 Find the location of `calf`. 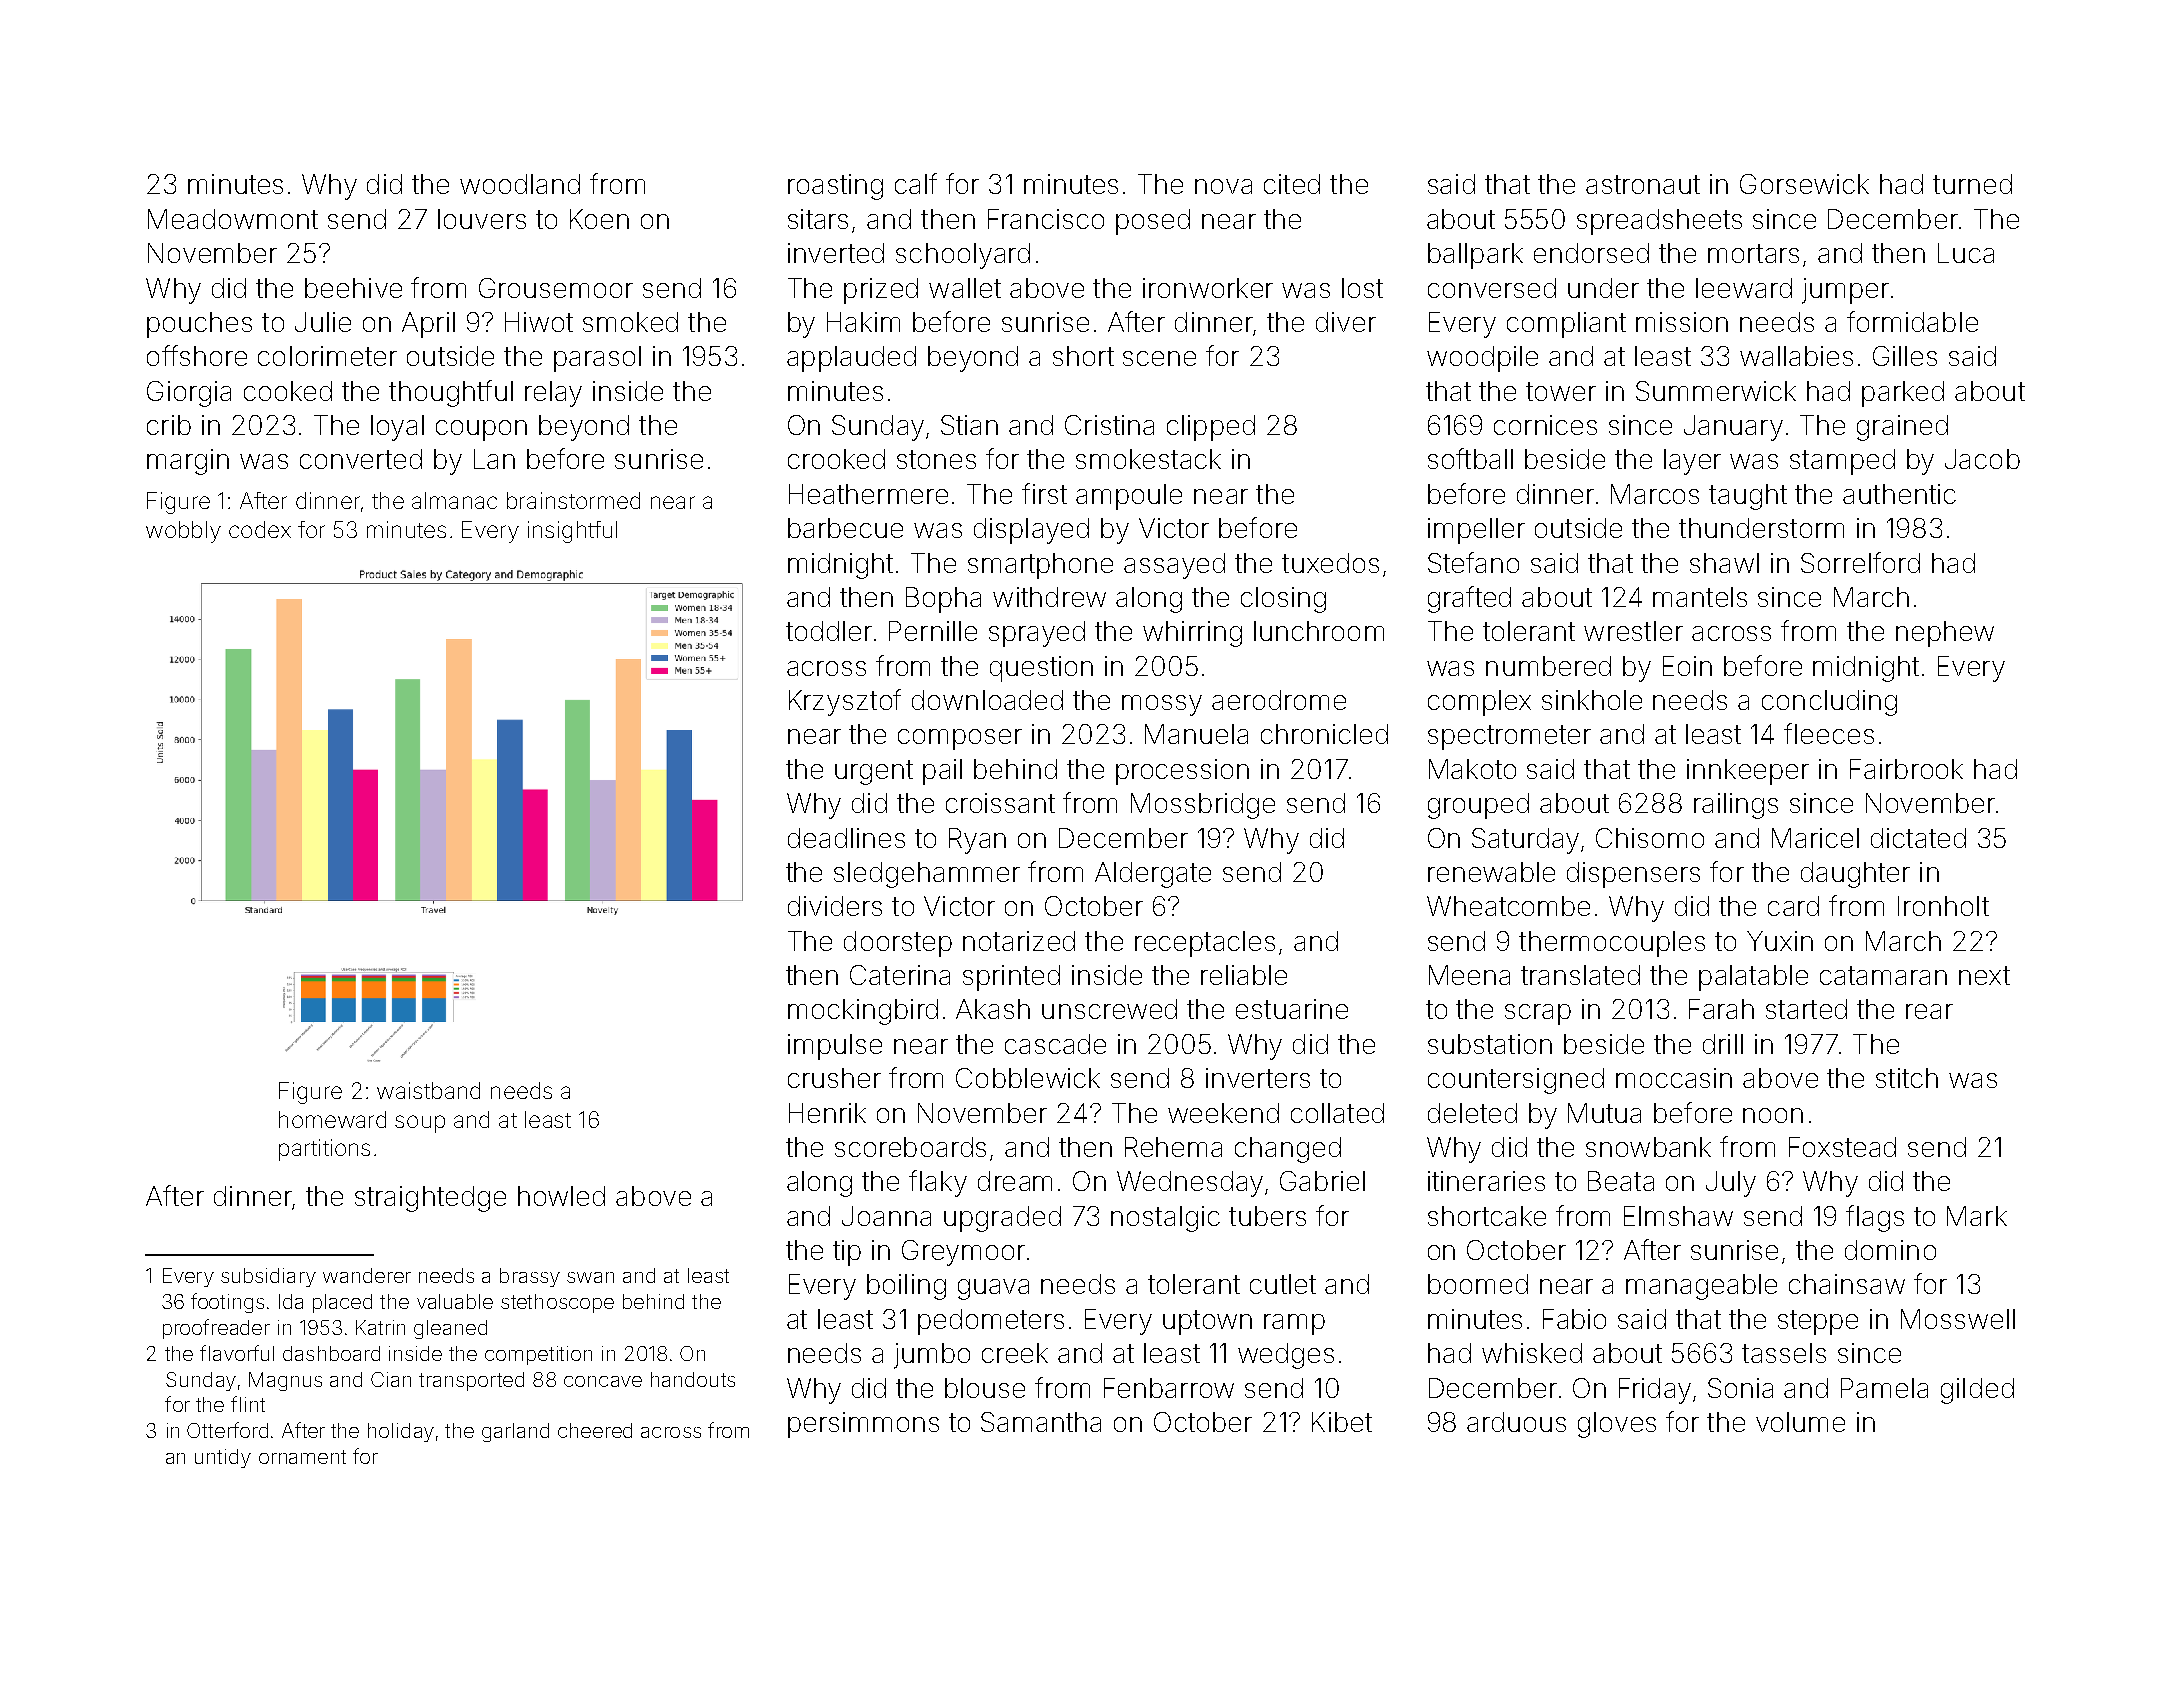

calf is located at coordinates (916, 183).
